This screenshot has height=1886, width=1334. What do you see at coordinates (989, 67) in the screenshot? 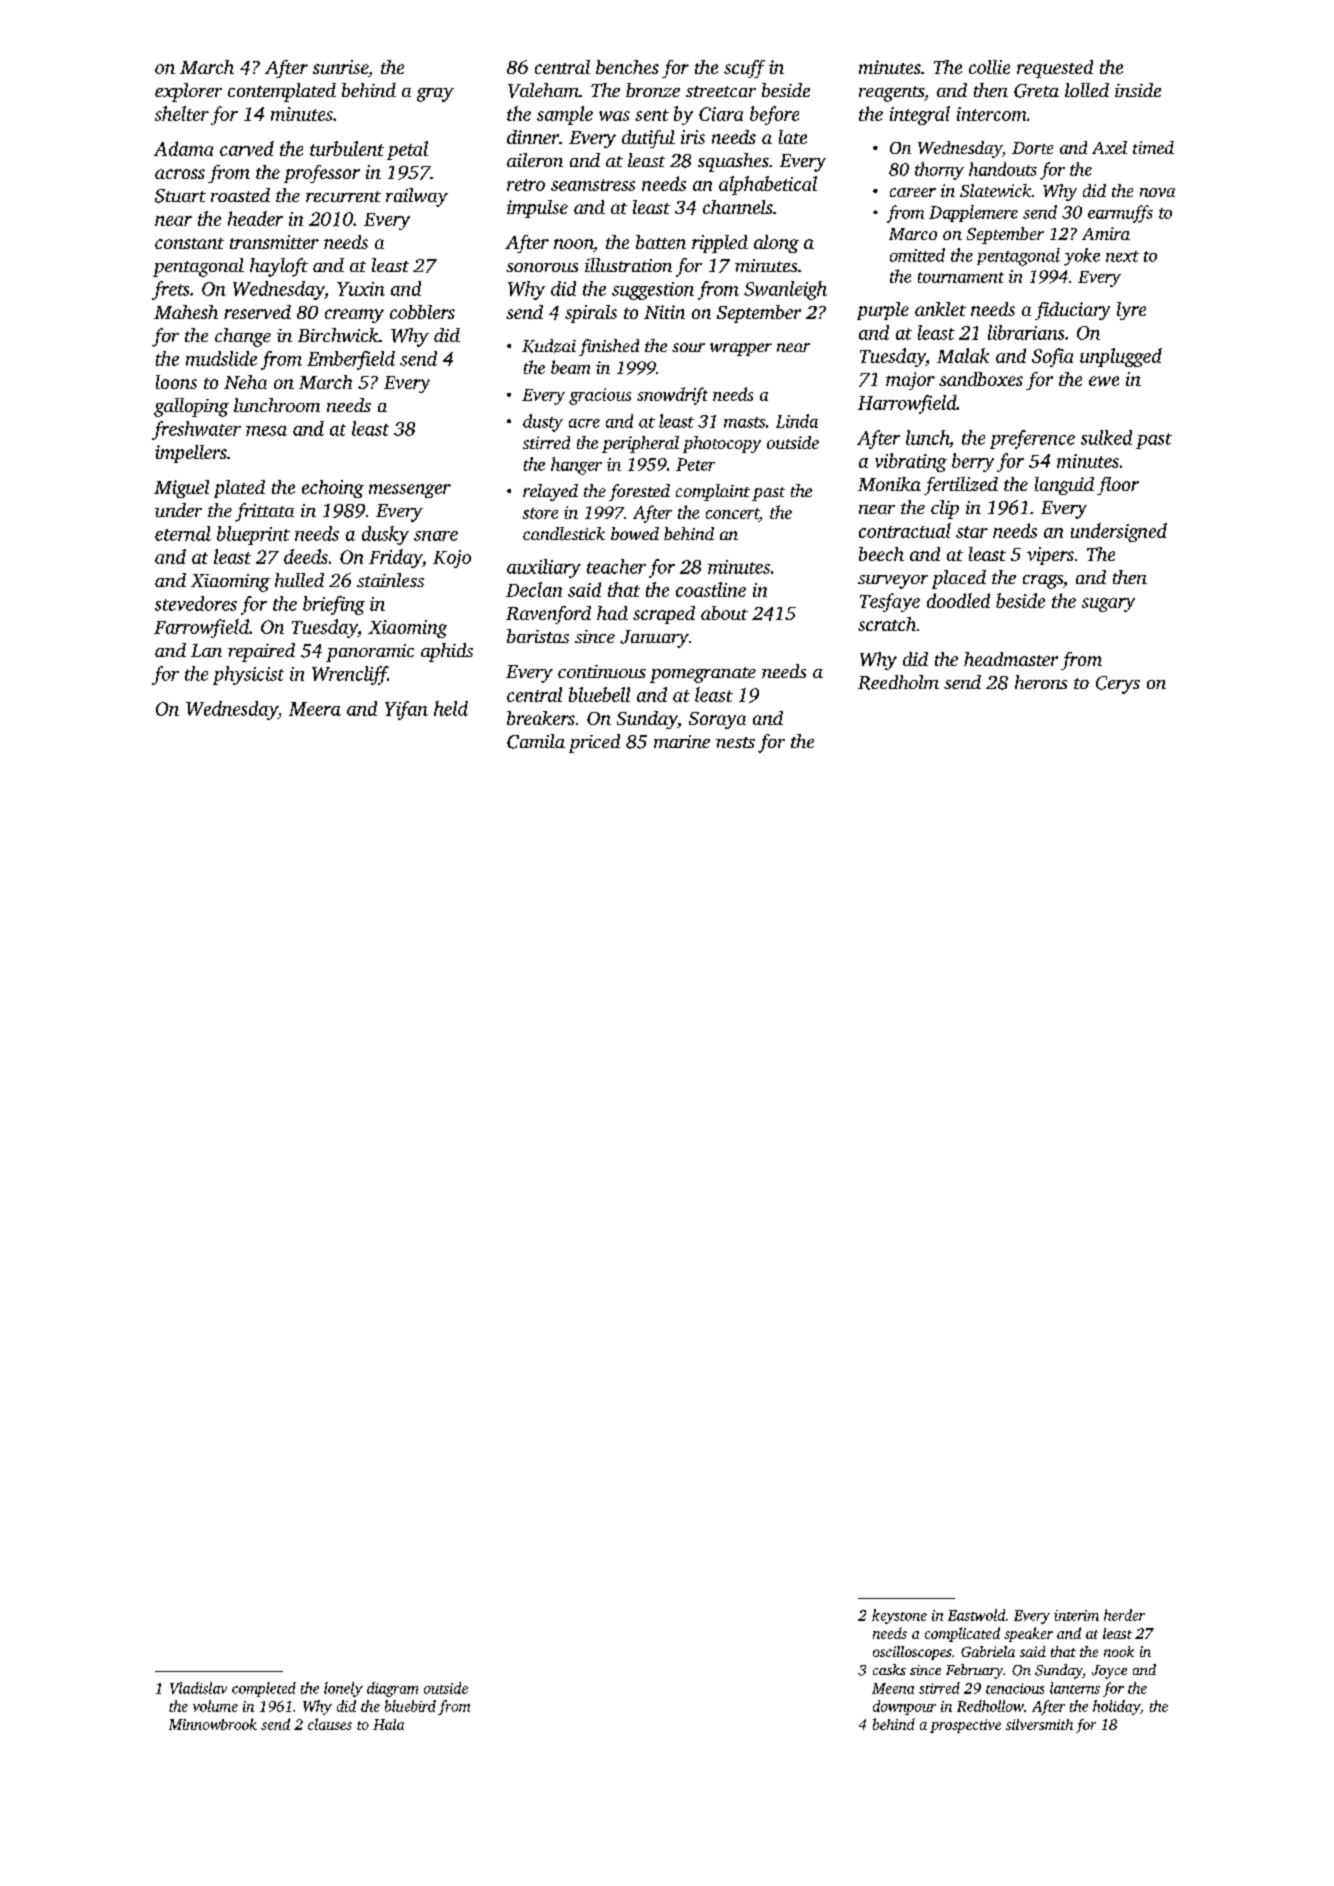
I see `collie` at bounding box center [989, 67].
